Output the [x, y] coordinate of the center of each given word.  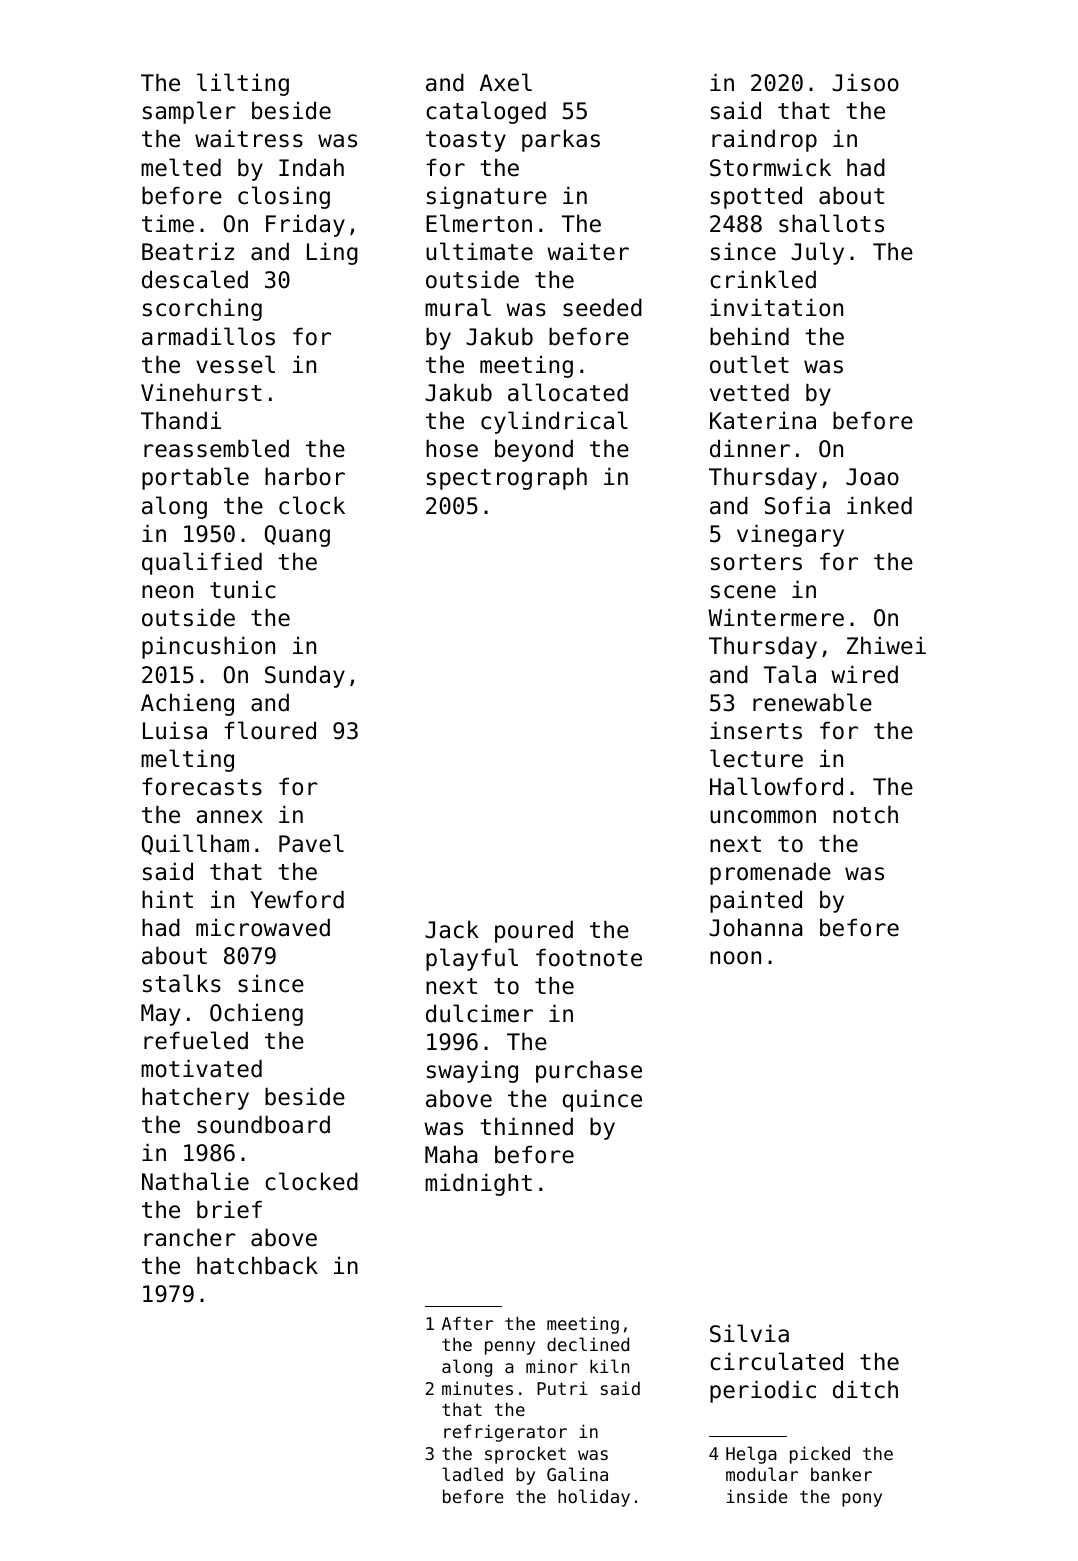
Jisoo [865, 82]
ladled [472, 1474]
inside [757, 1496]
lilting [243, 84]
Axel [506, 82]
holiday [594, 1498]
